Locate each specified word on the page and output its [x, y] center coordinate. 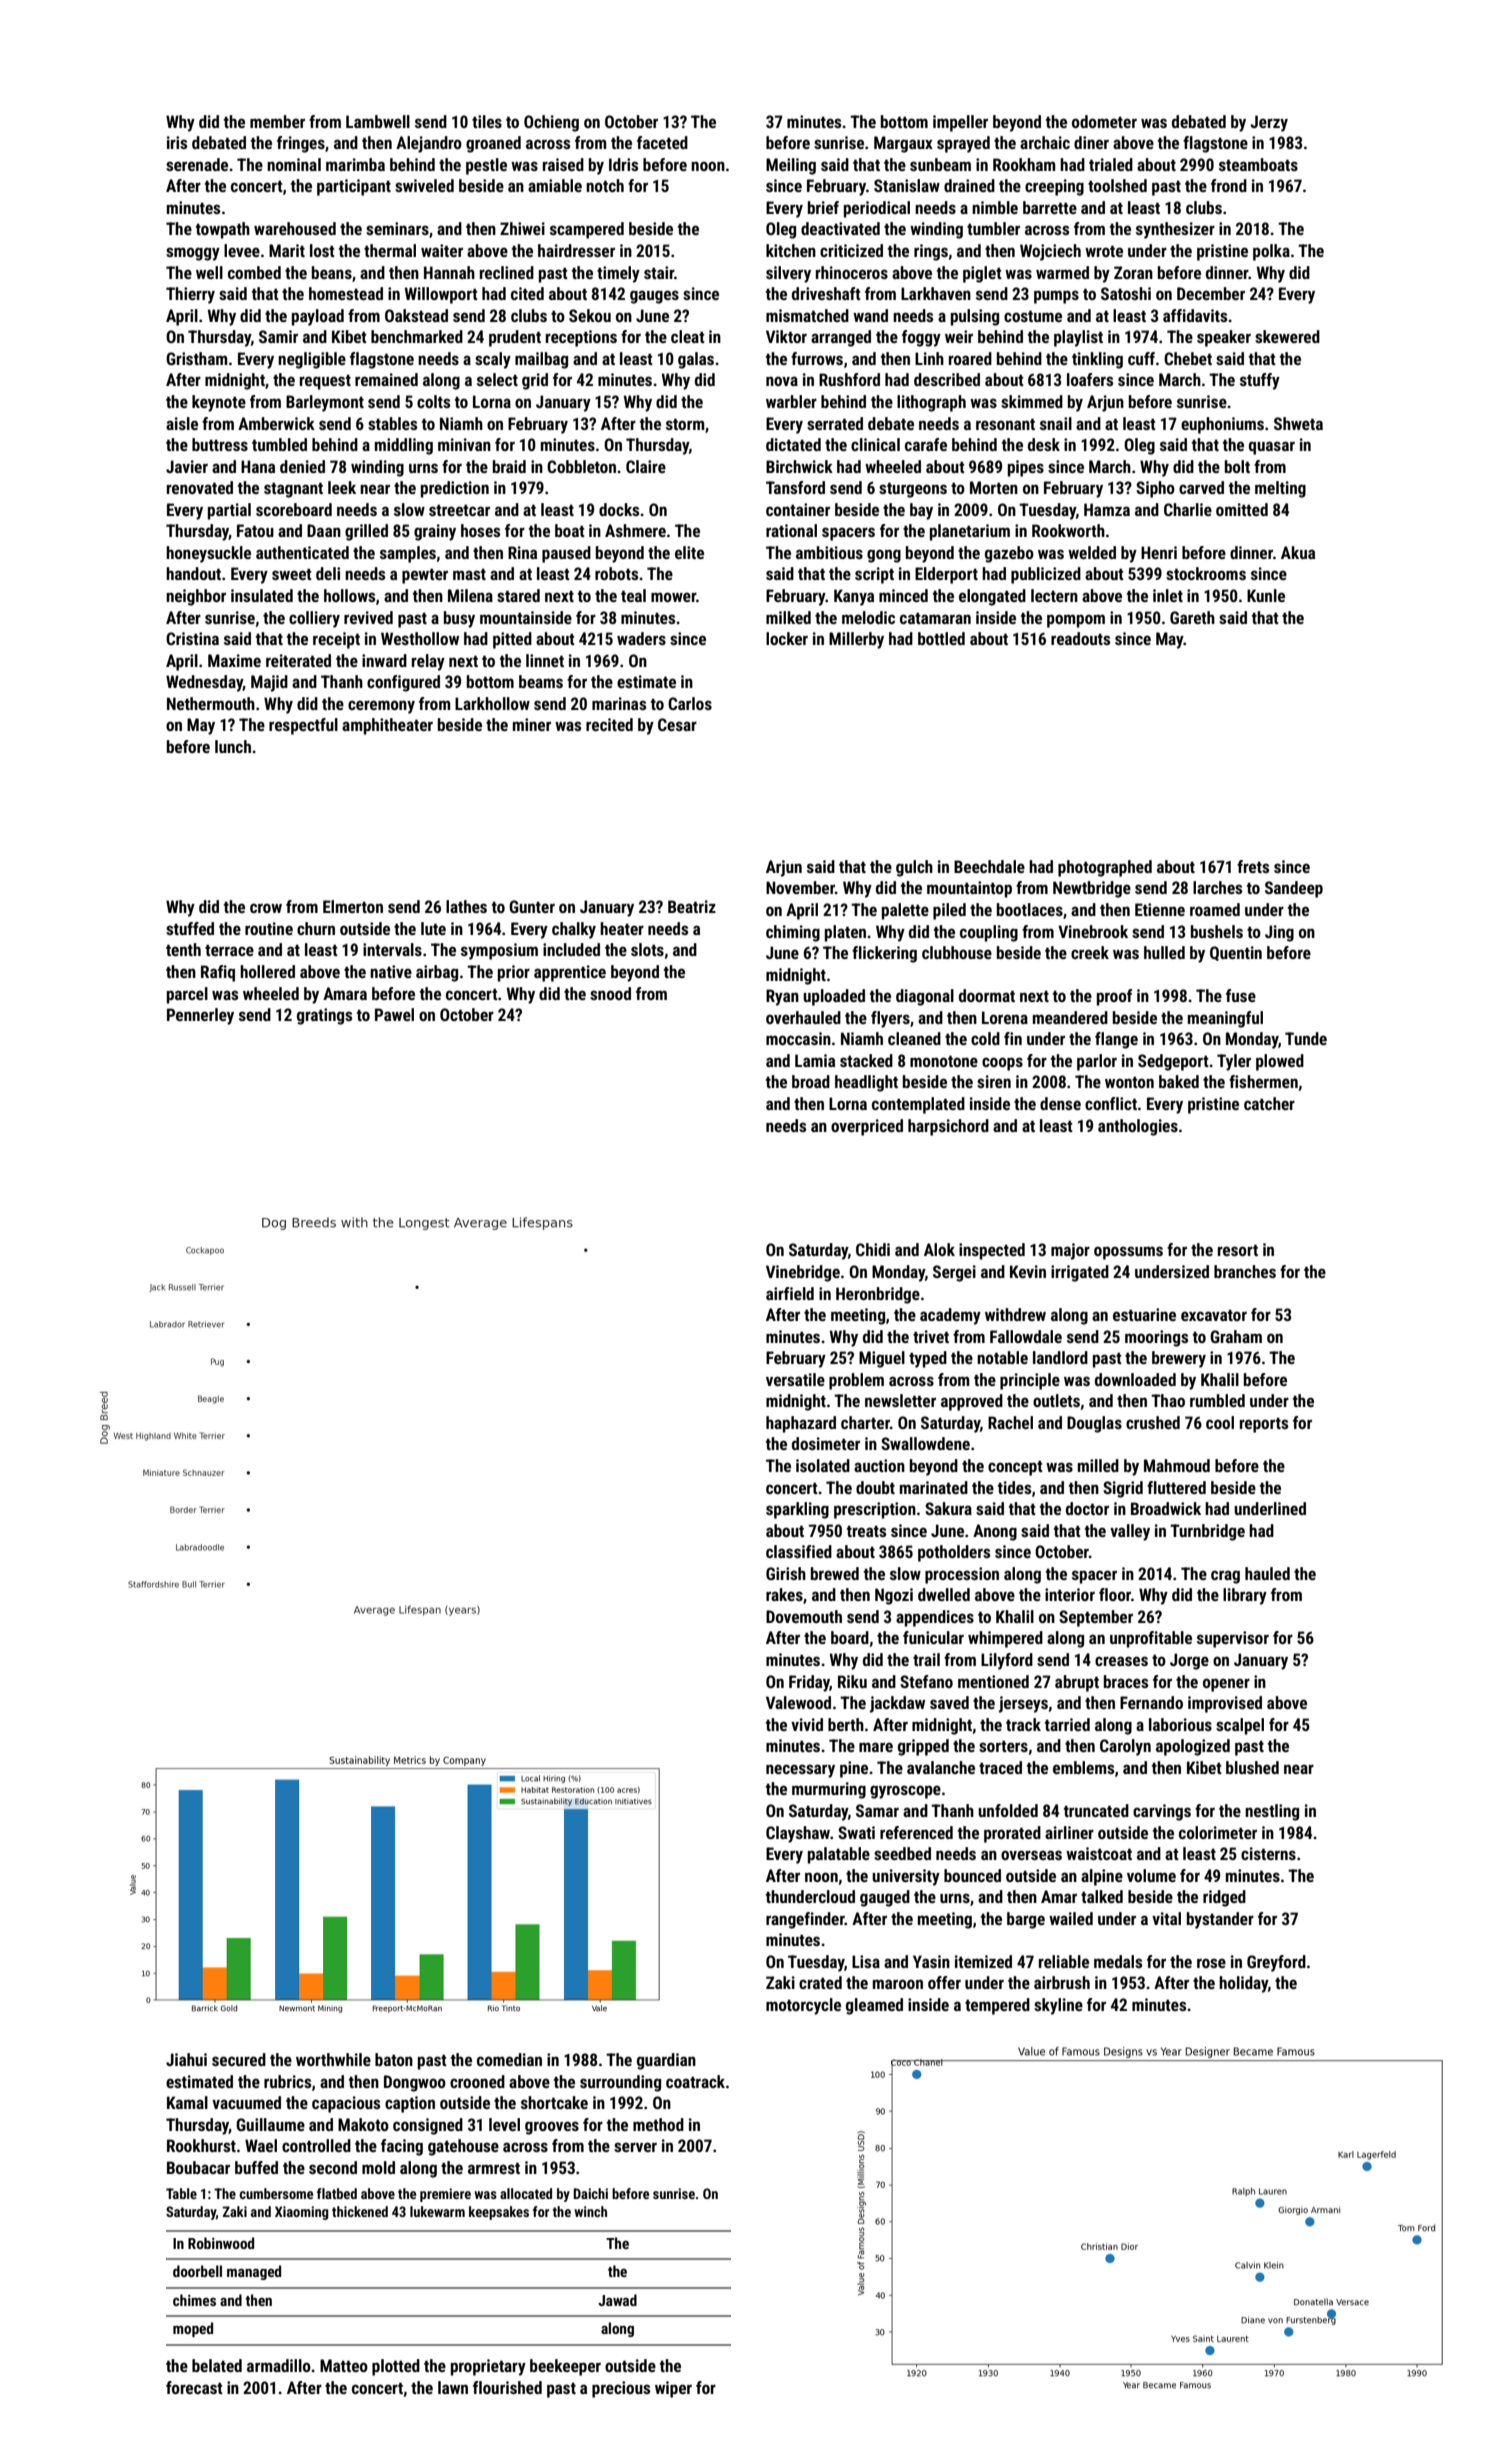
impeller [960, 123]
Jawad [617, 2300]
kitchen [791, 250]
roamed [1215, 909]
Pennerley [200, 1016]
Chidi [873, 1249]
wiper [673, 2389]
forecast [194, 2387]
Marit [287, 250]
